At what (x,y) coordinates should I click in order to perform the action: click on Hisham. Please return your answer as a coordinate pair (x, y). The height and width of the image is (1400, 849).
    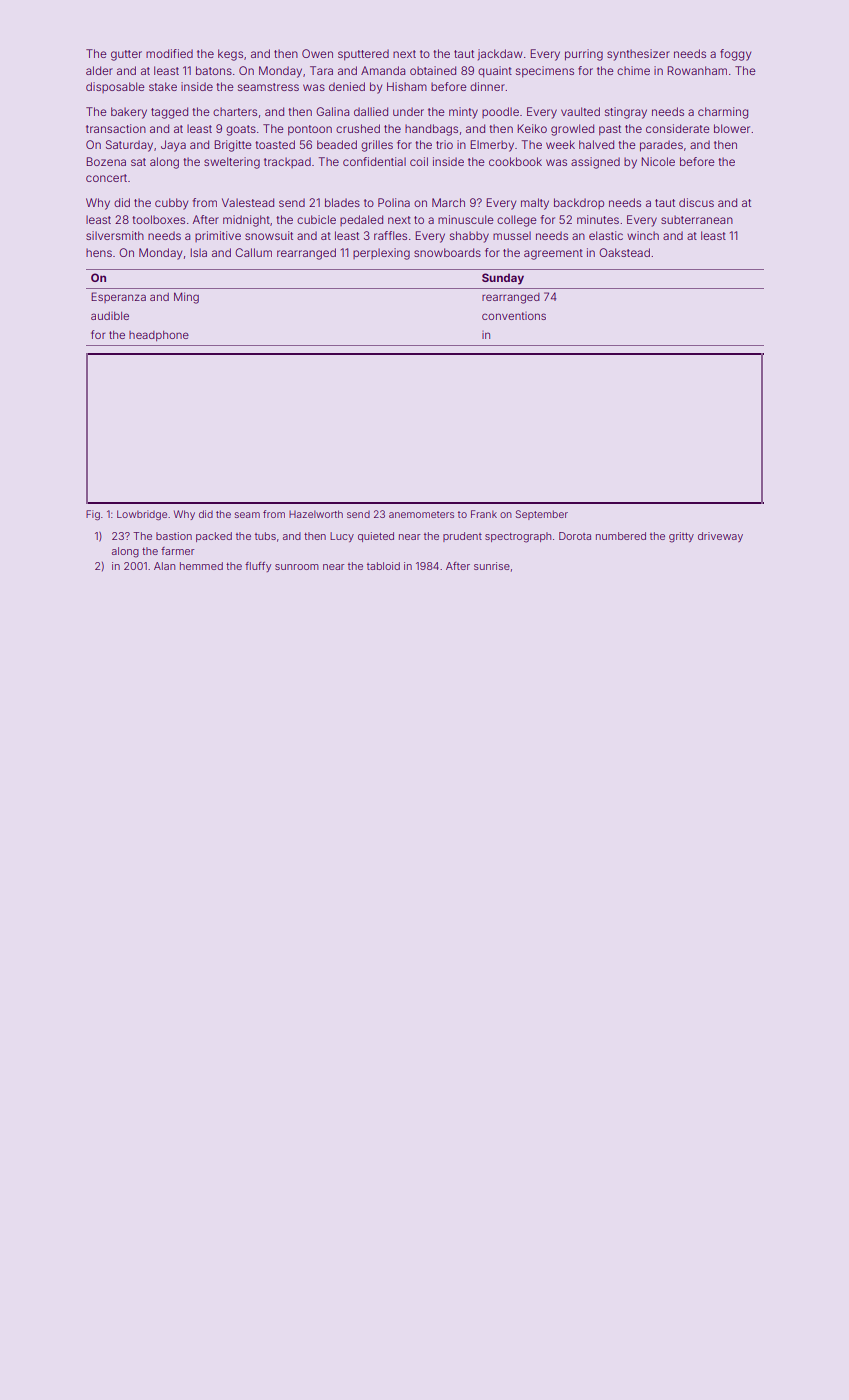
    Looking at the image, I should click on (407, 86).
